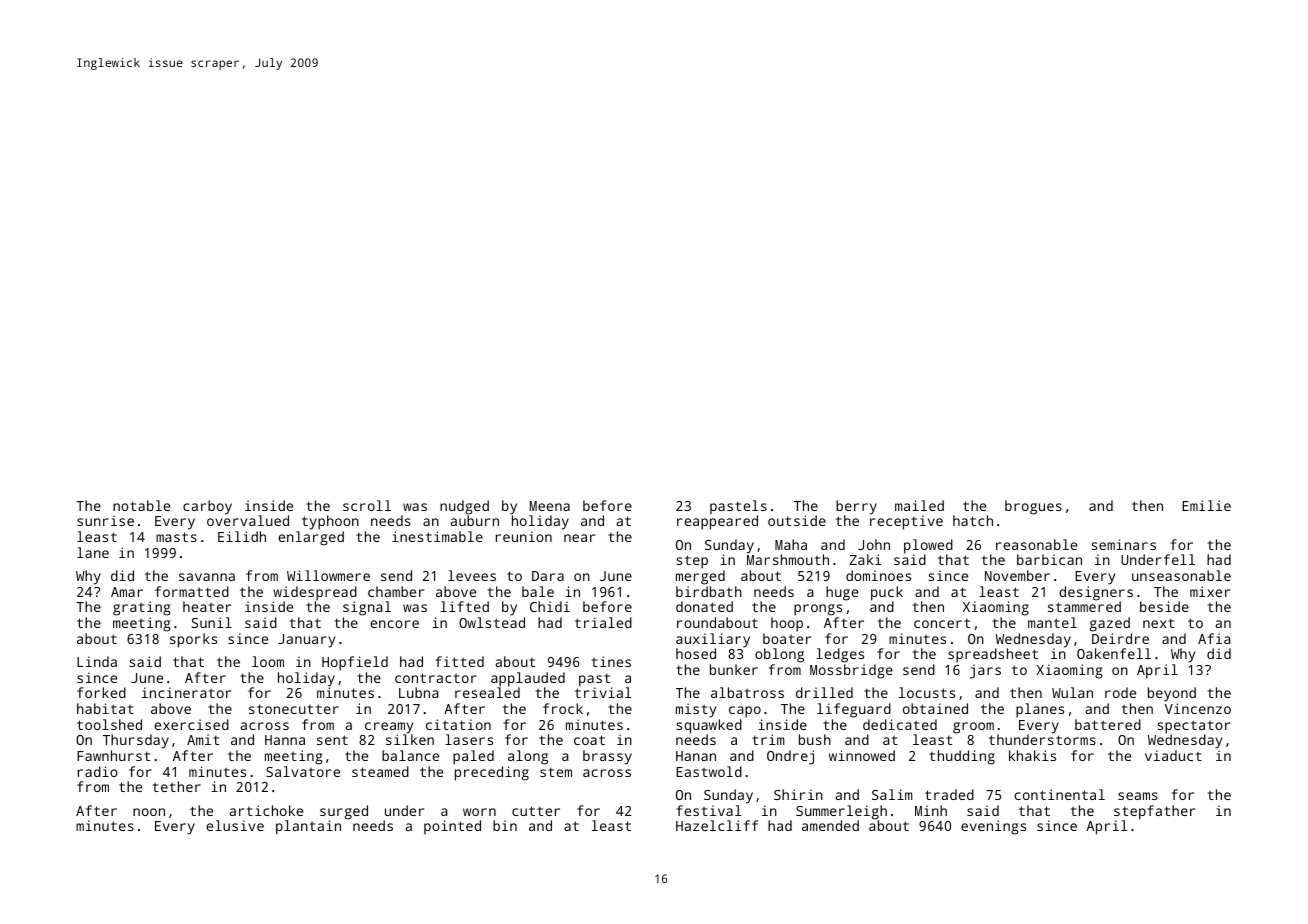 Image resolution: width=1308 pixels, height=924 pixels. What do you see at coordinates (207, 577) in the document?
I see `savanna` at bounding box center [207, 577].
